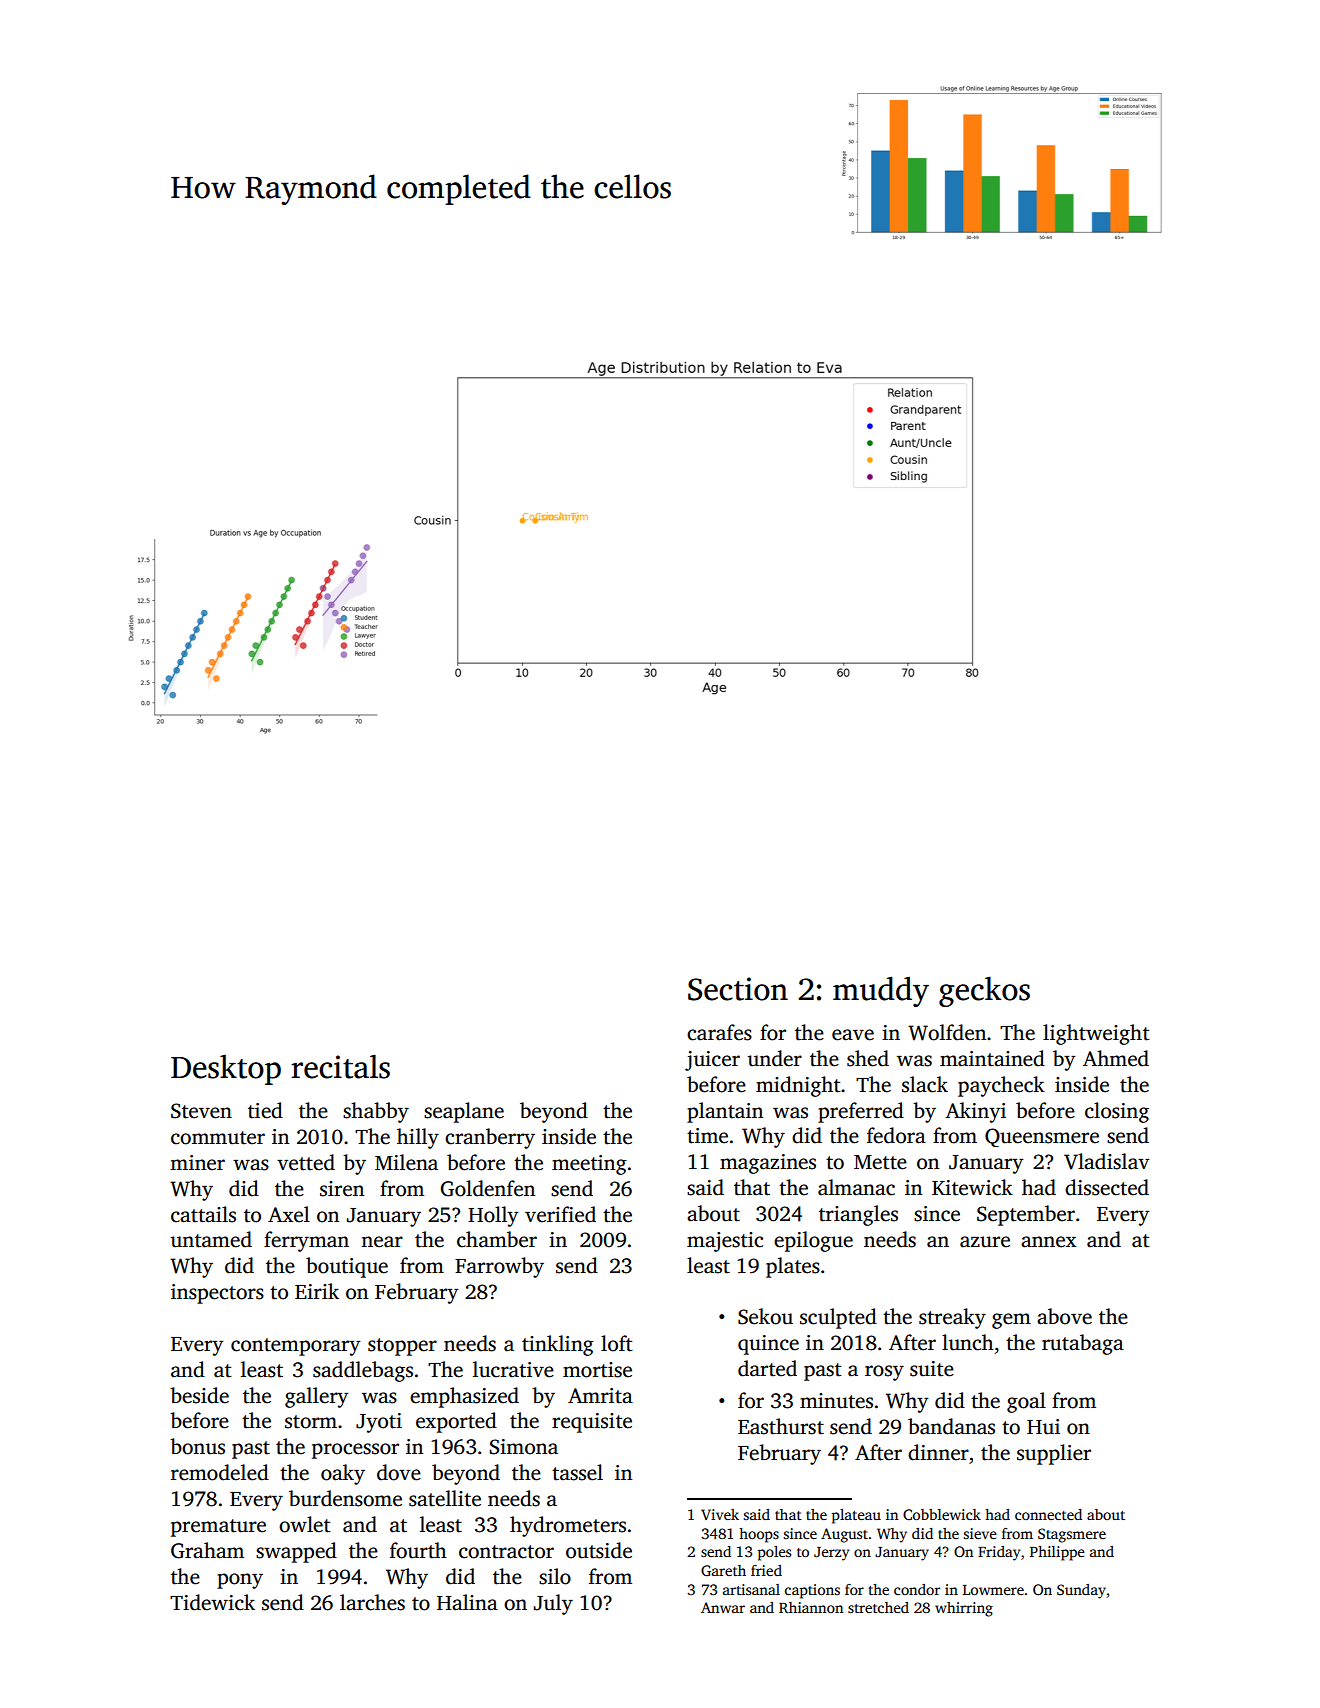 The width and height of the document is (1320, 1708). What do you see at coordinates (226, 1070) in the document?
I see `Desktop` at bounding box center [226, 1070].
